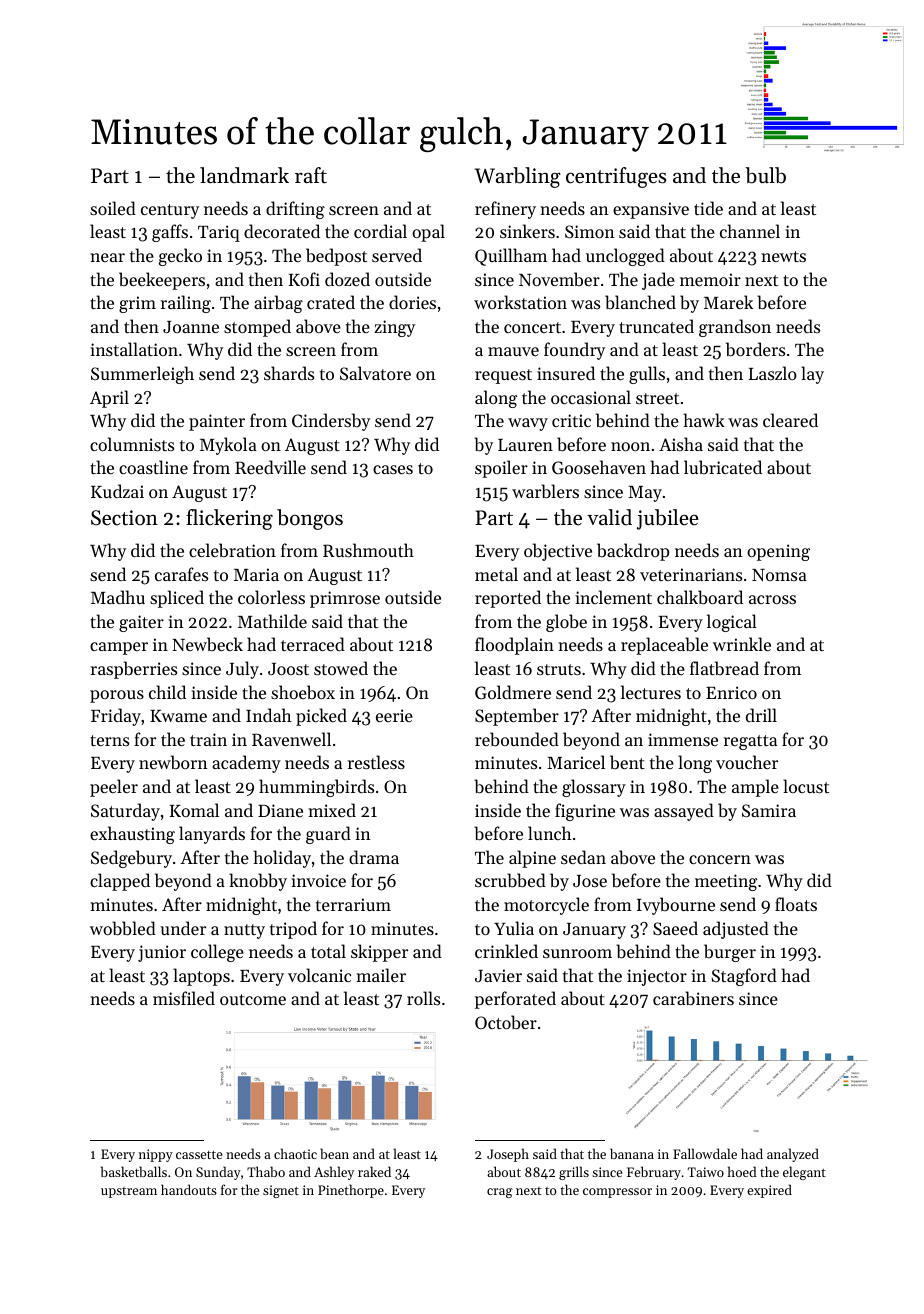 The width and height of the page is (924, 1314). Describe the element at coordinates (765, 175) in the page. I see `bulb` at that location.
